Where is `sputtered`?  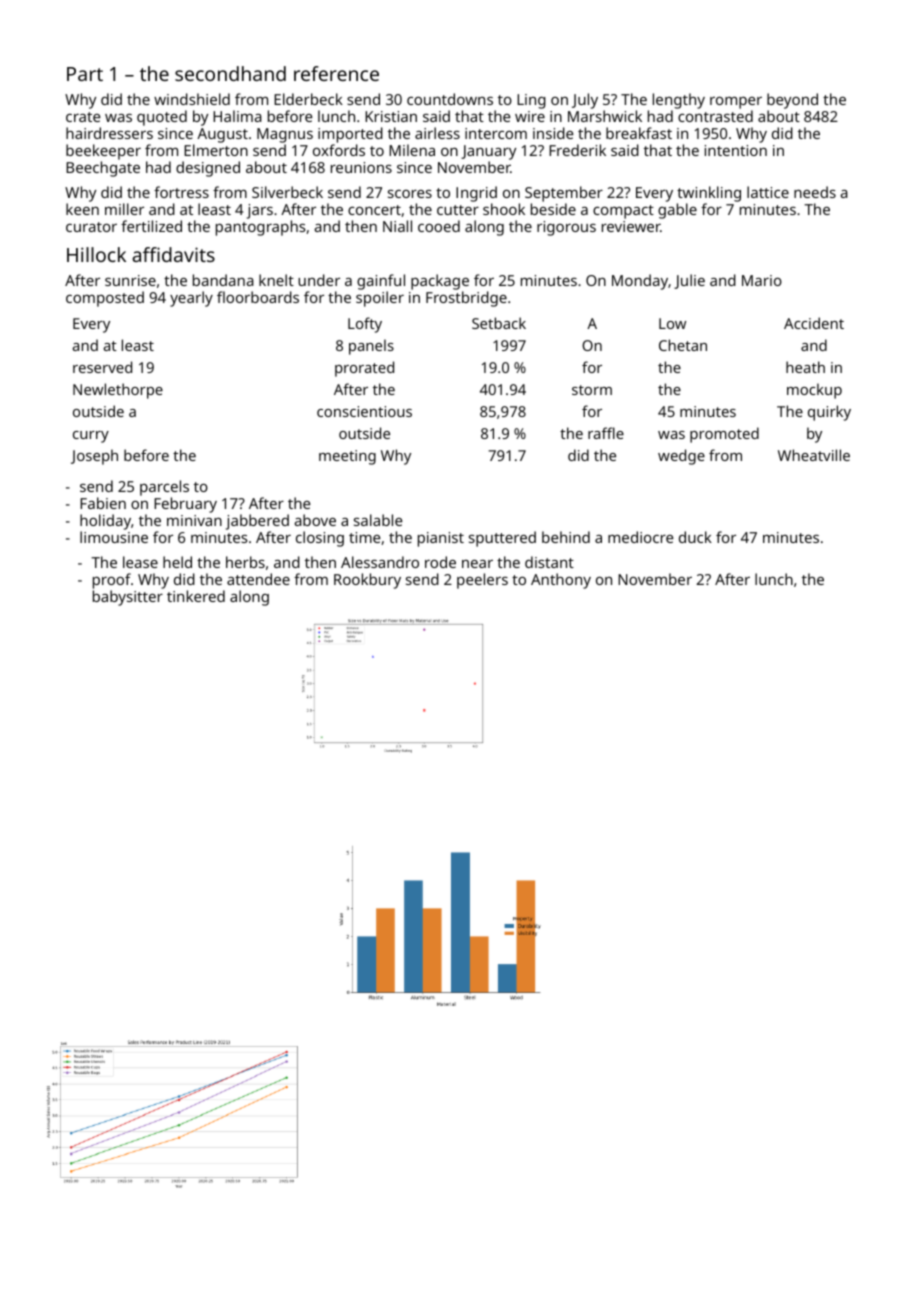 sputtered is located at coordinates (502, 539).
